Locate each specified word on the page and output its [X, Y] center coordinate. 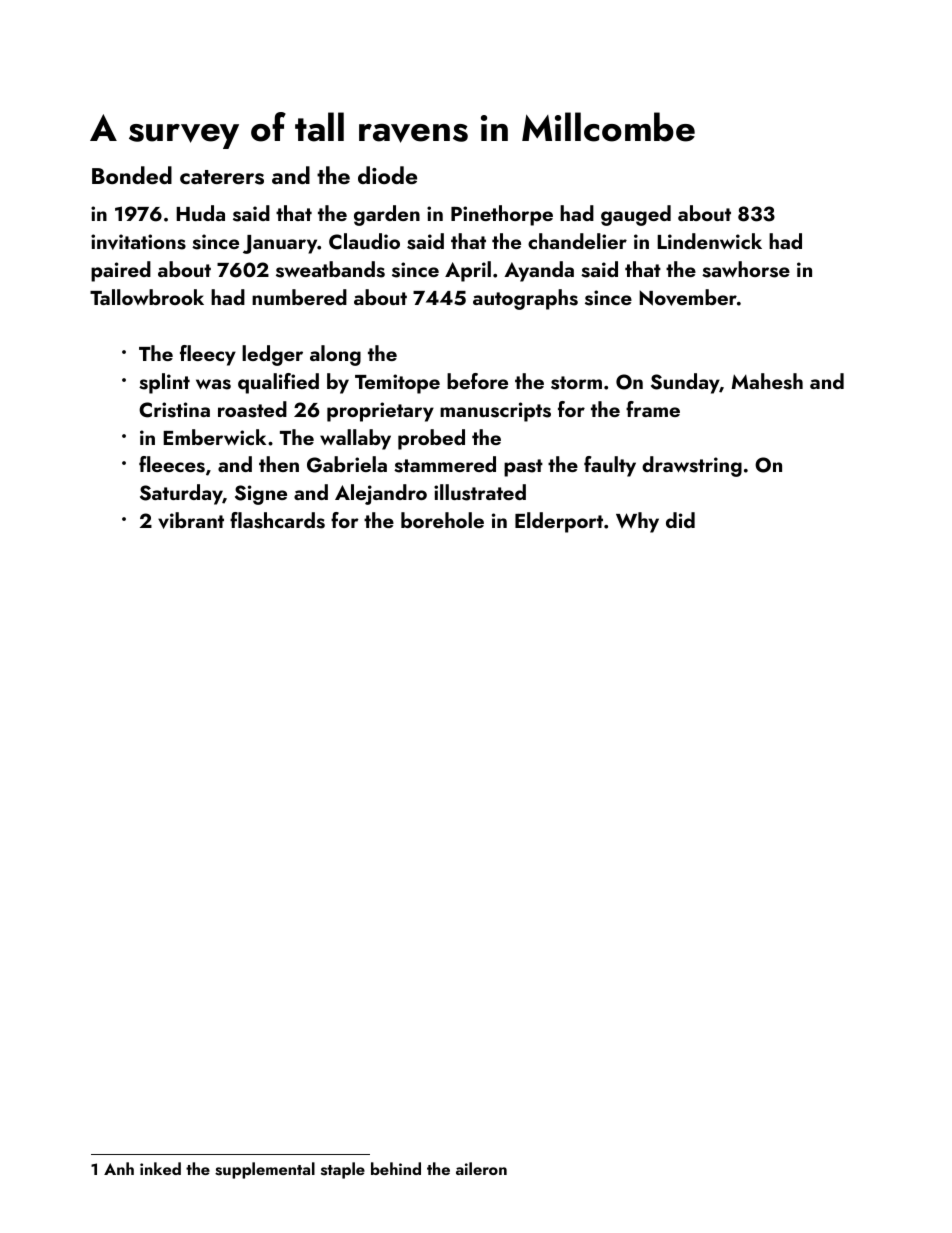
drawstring [692, 466]
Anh [119, 1168]
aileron [481, 1168]
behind [396, 1168]
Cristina [174, 410]
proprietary [380, 412]
